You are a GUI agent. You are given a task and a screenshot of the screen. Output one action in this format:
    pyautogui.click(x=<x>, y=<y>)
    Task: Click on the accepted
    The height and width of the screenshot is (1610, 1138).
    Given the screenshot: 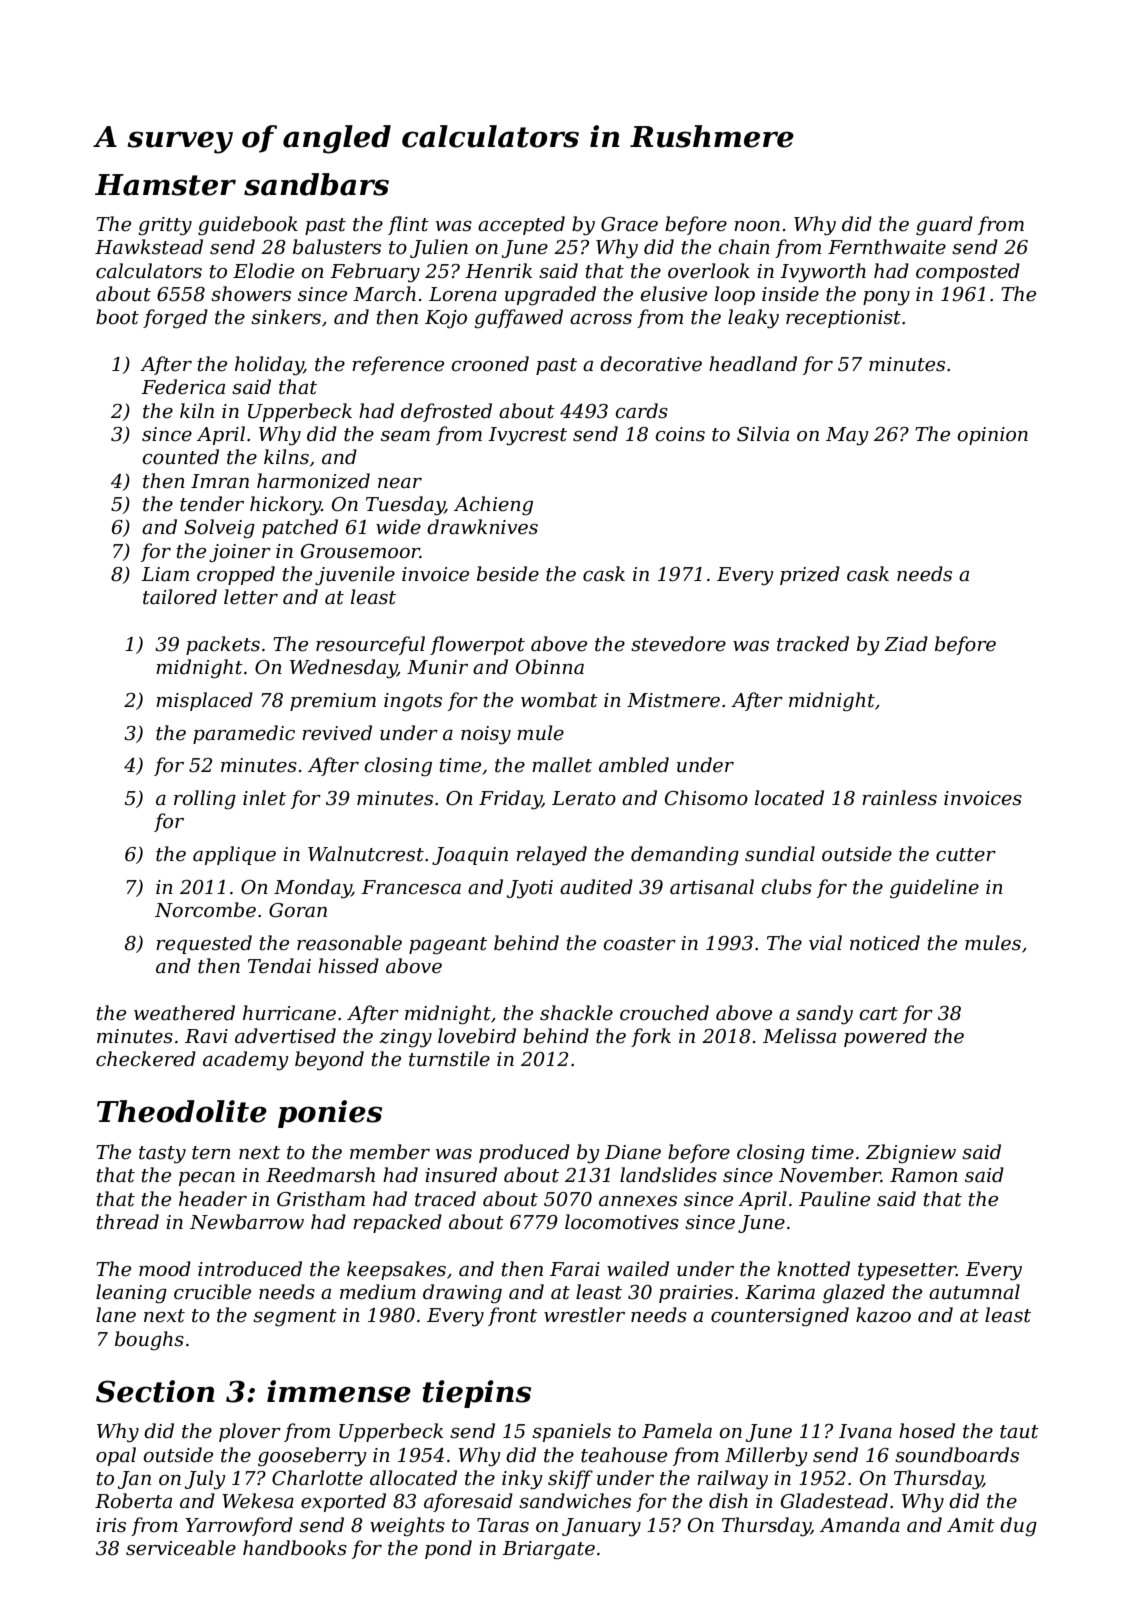 What is the action you would take?
    pyautogui.click(x=521, y=225)
